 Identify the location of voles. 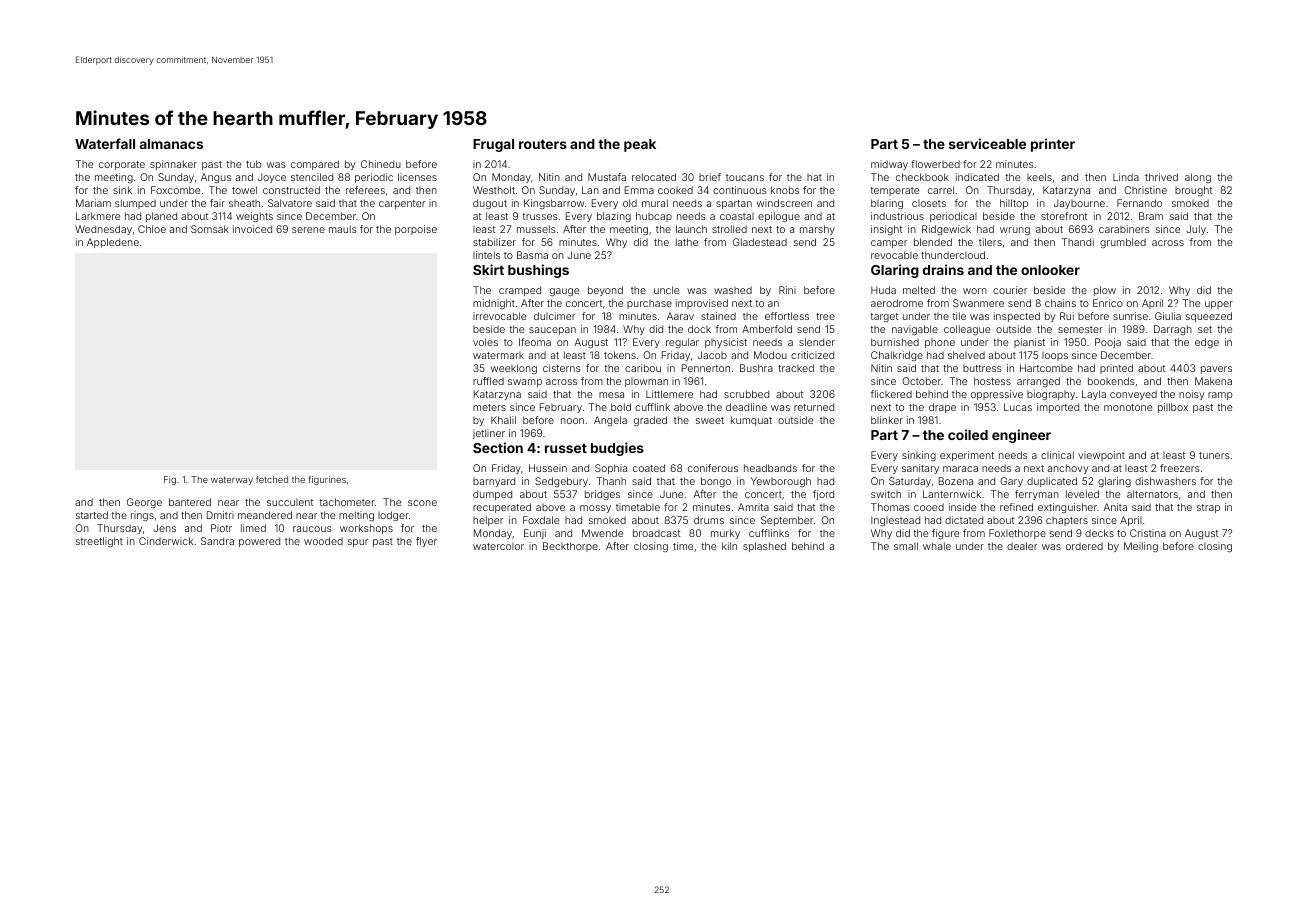
(485, 342).
